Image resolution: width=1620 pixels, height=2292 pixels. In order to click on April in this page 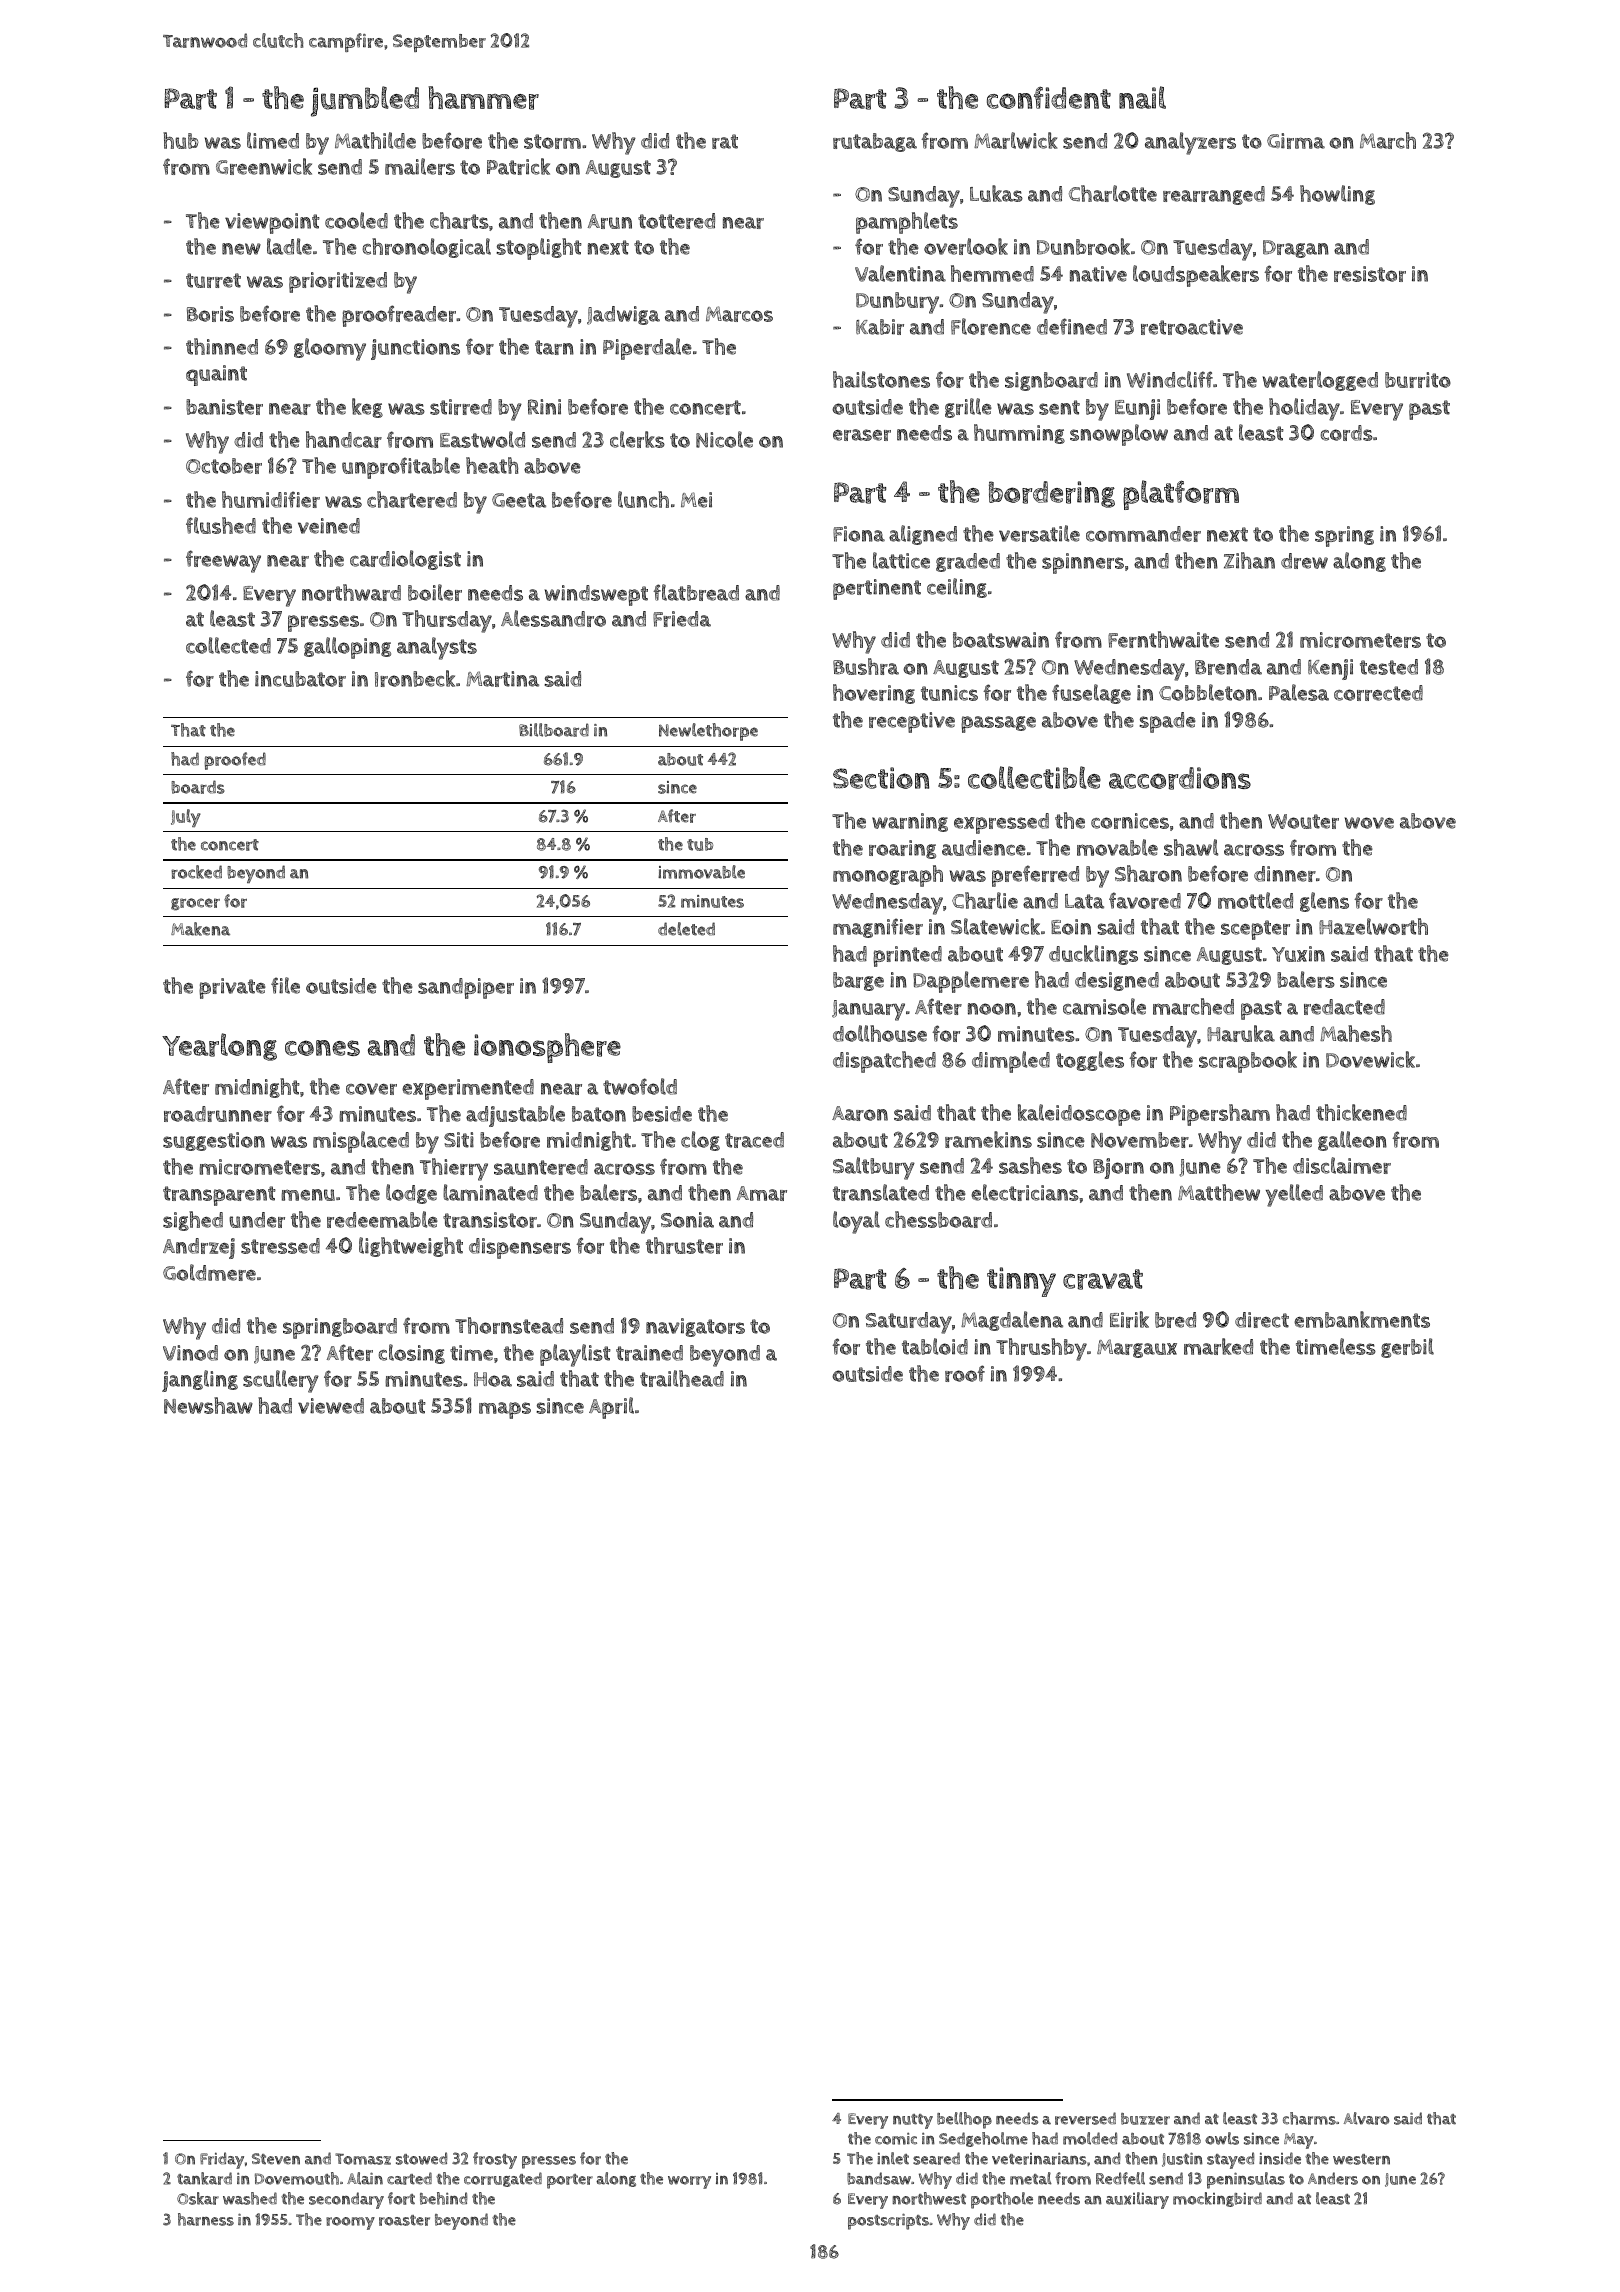, I will do `click(611, 1408)`.
